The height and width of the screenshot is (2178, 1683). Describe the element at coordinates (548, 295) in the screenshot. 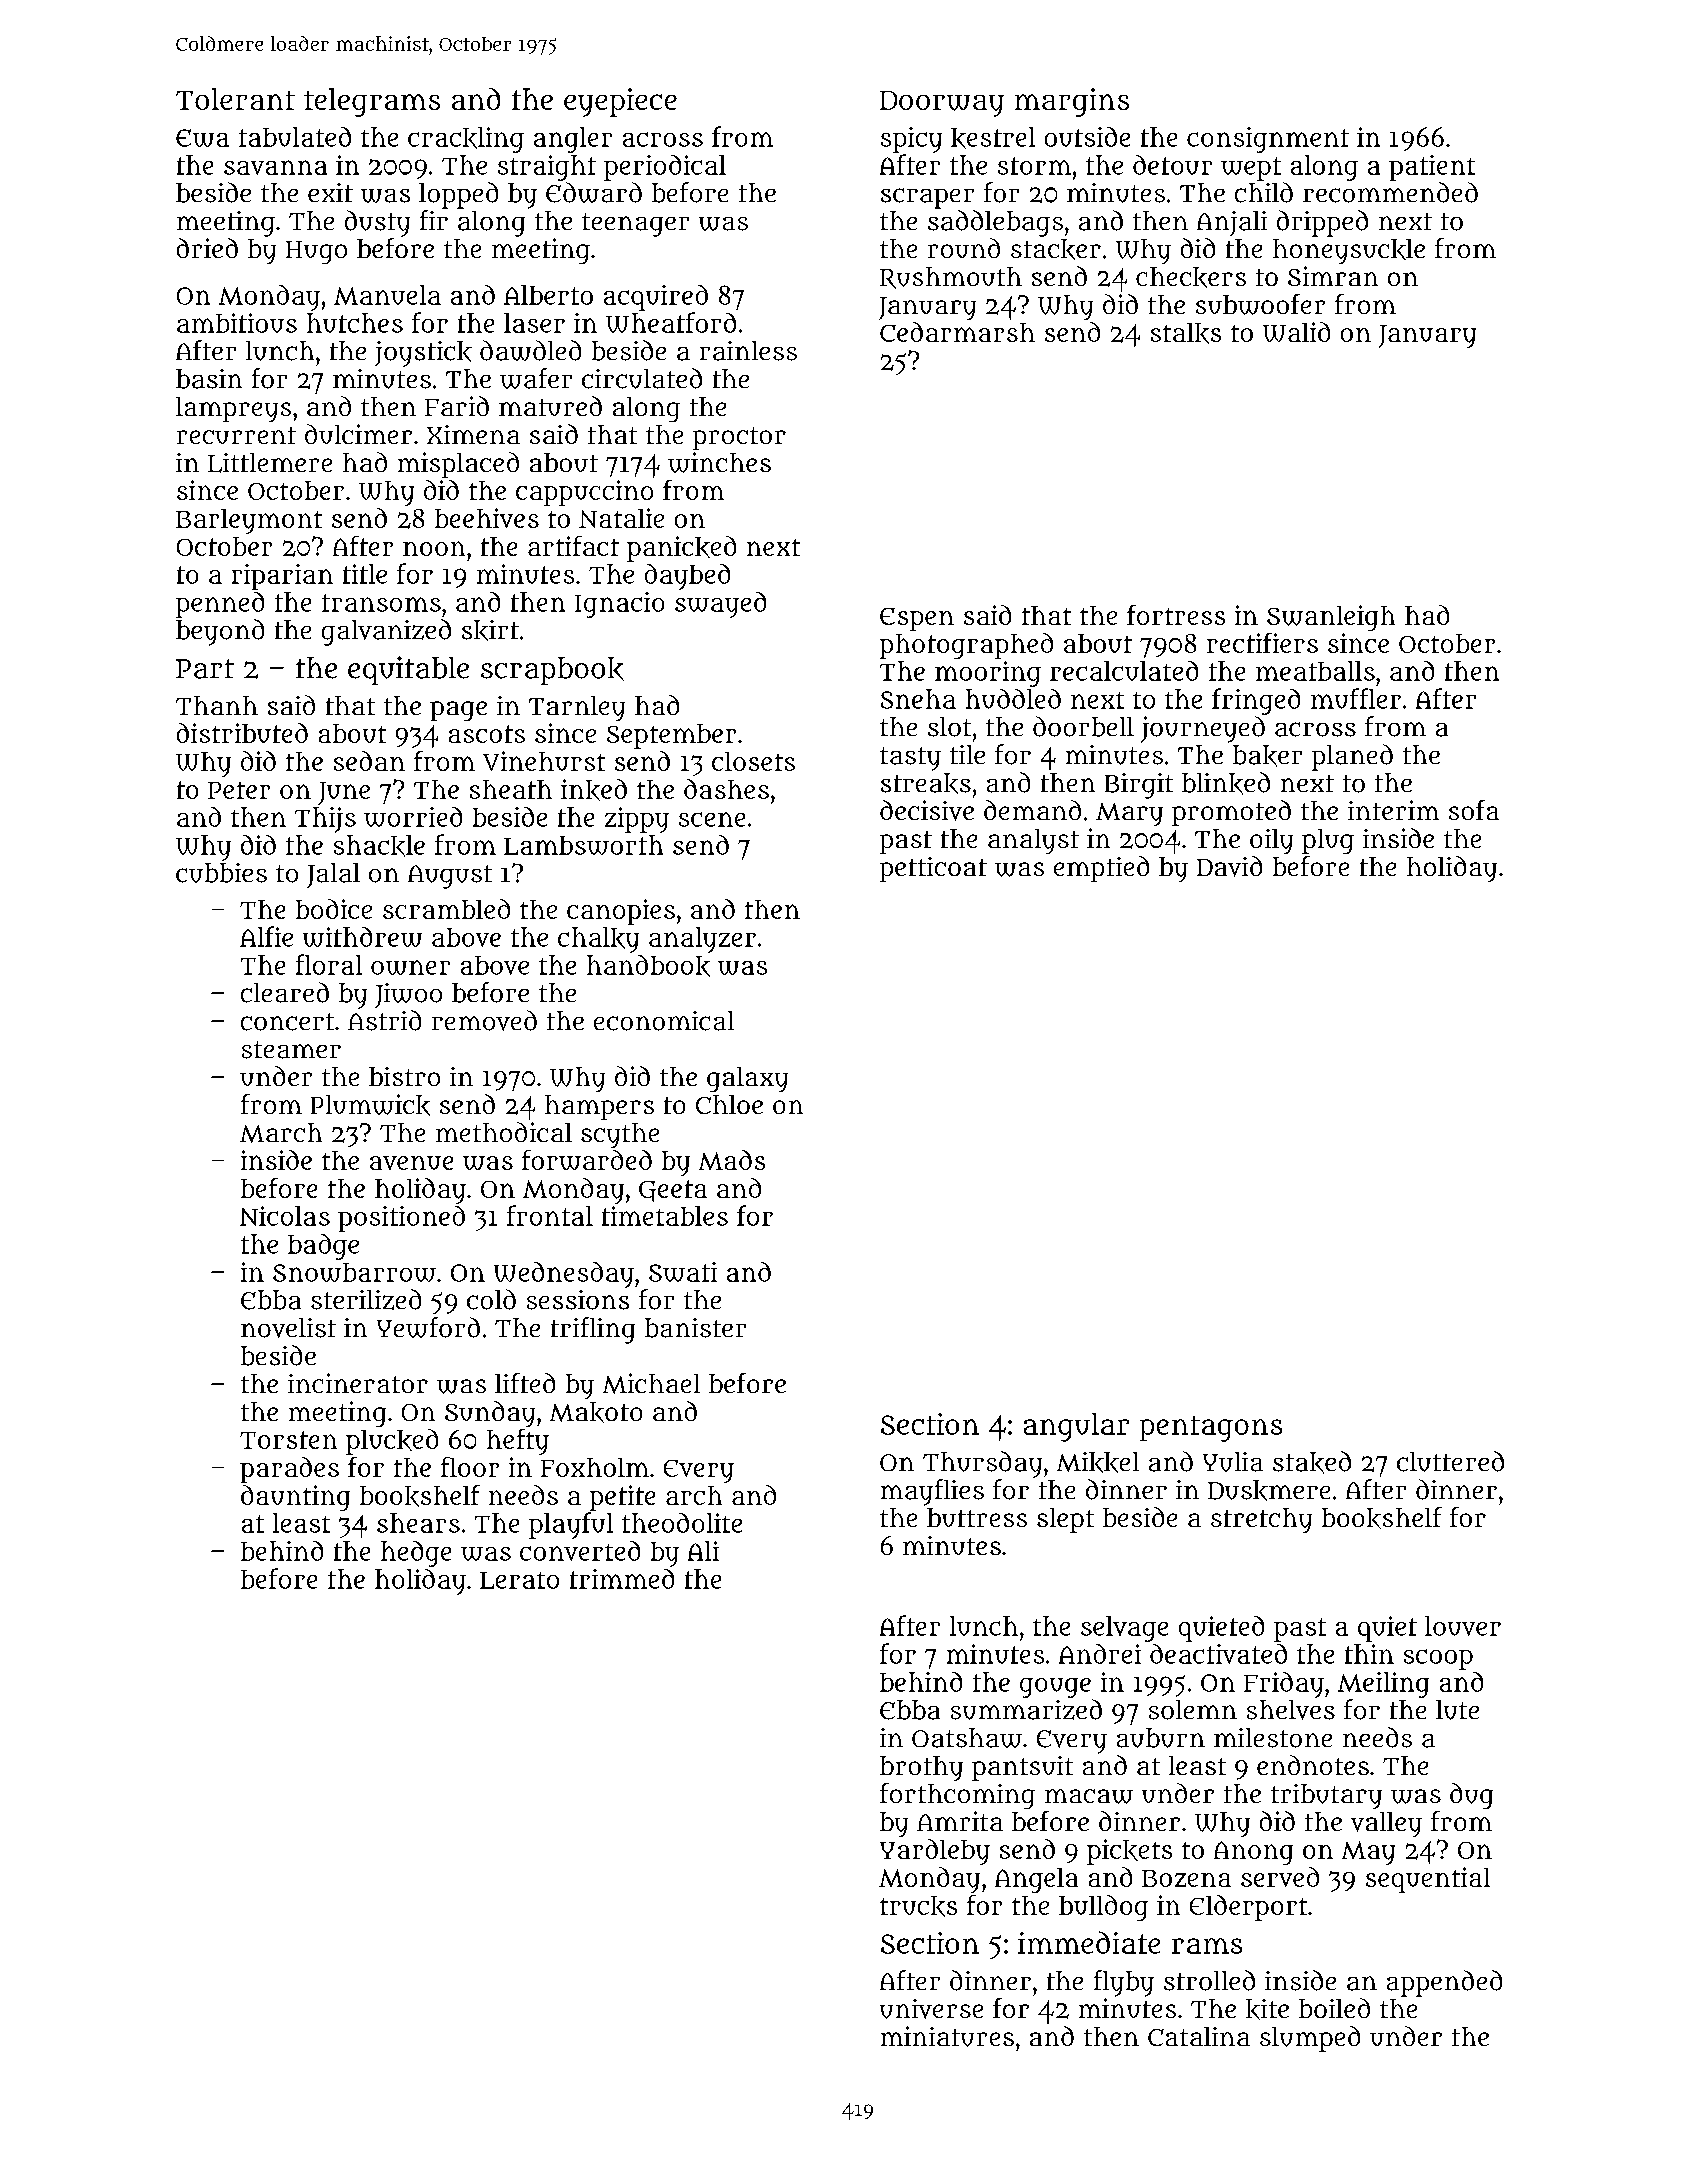

I see `Alberto` at that location.
